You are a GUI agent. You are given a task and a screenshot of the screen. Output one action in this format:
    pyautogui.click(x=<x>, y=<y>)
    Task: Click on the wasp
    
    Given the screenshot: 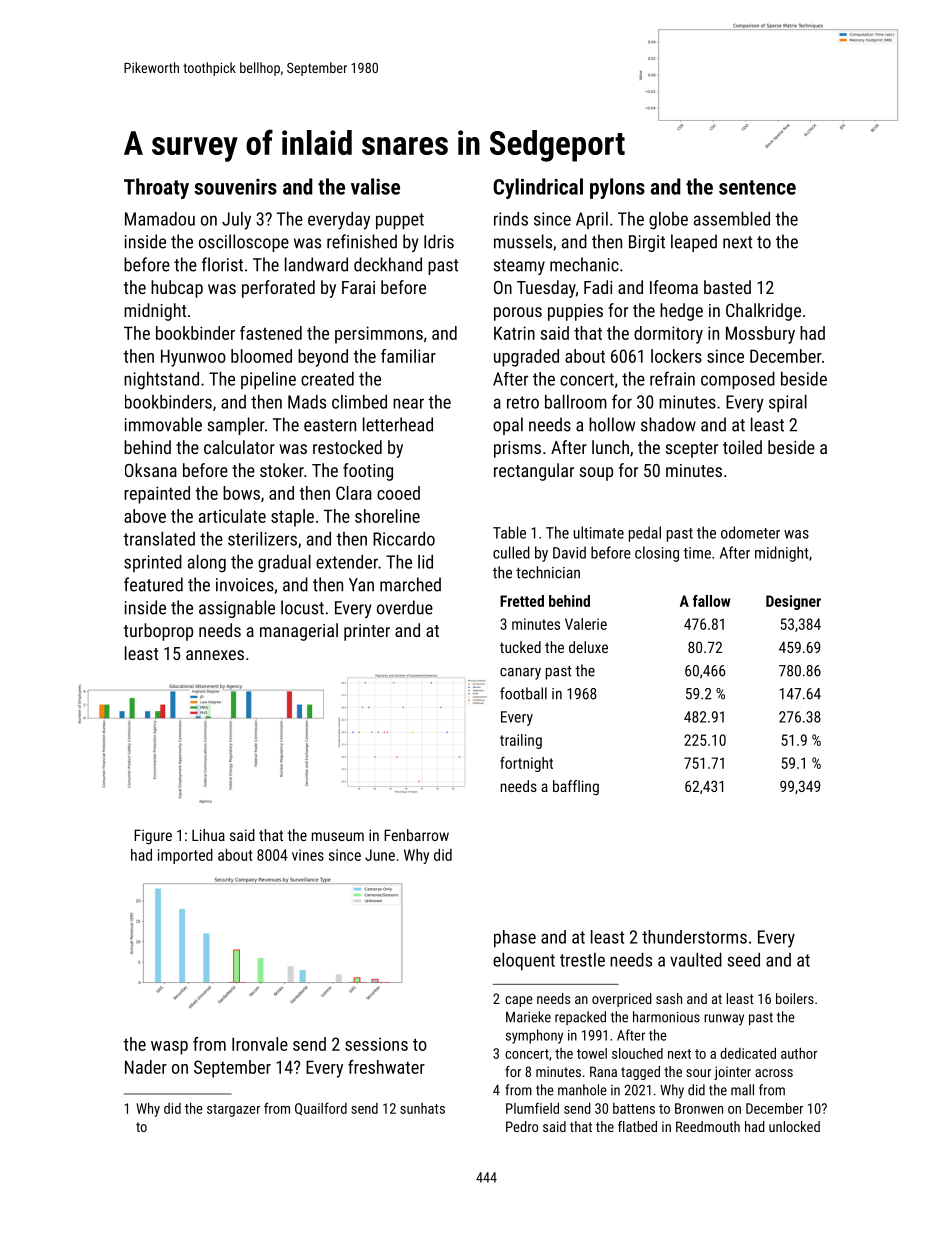 What is the action you would take?
    pyautogui.click(x=169, y=1048)
